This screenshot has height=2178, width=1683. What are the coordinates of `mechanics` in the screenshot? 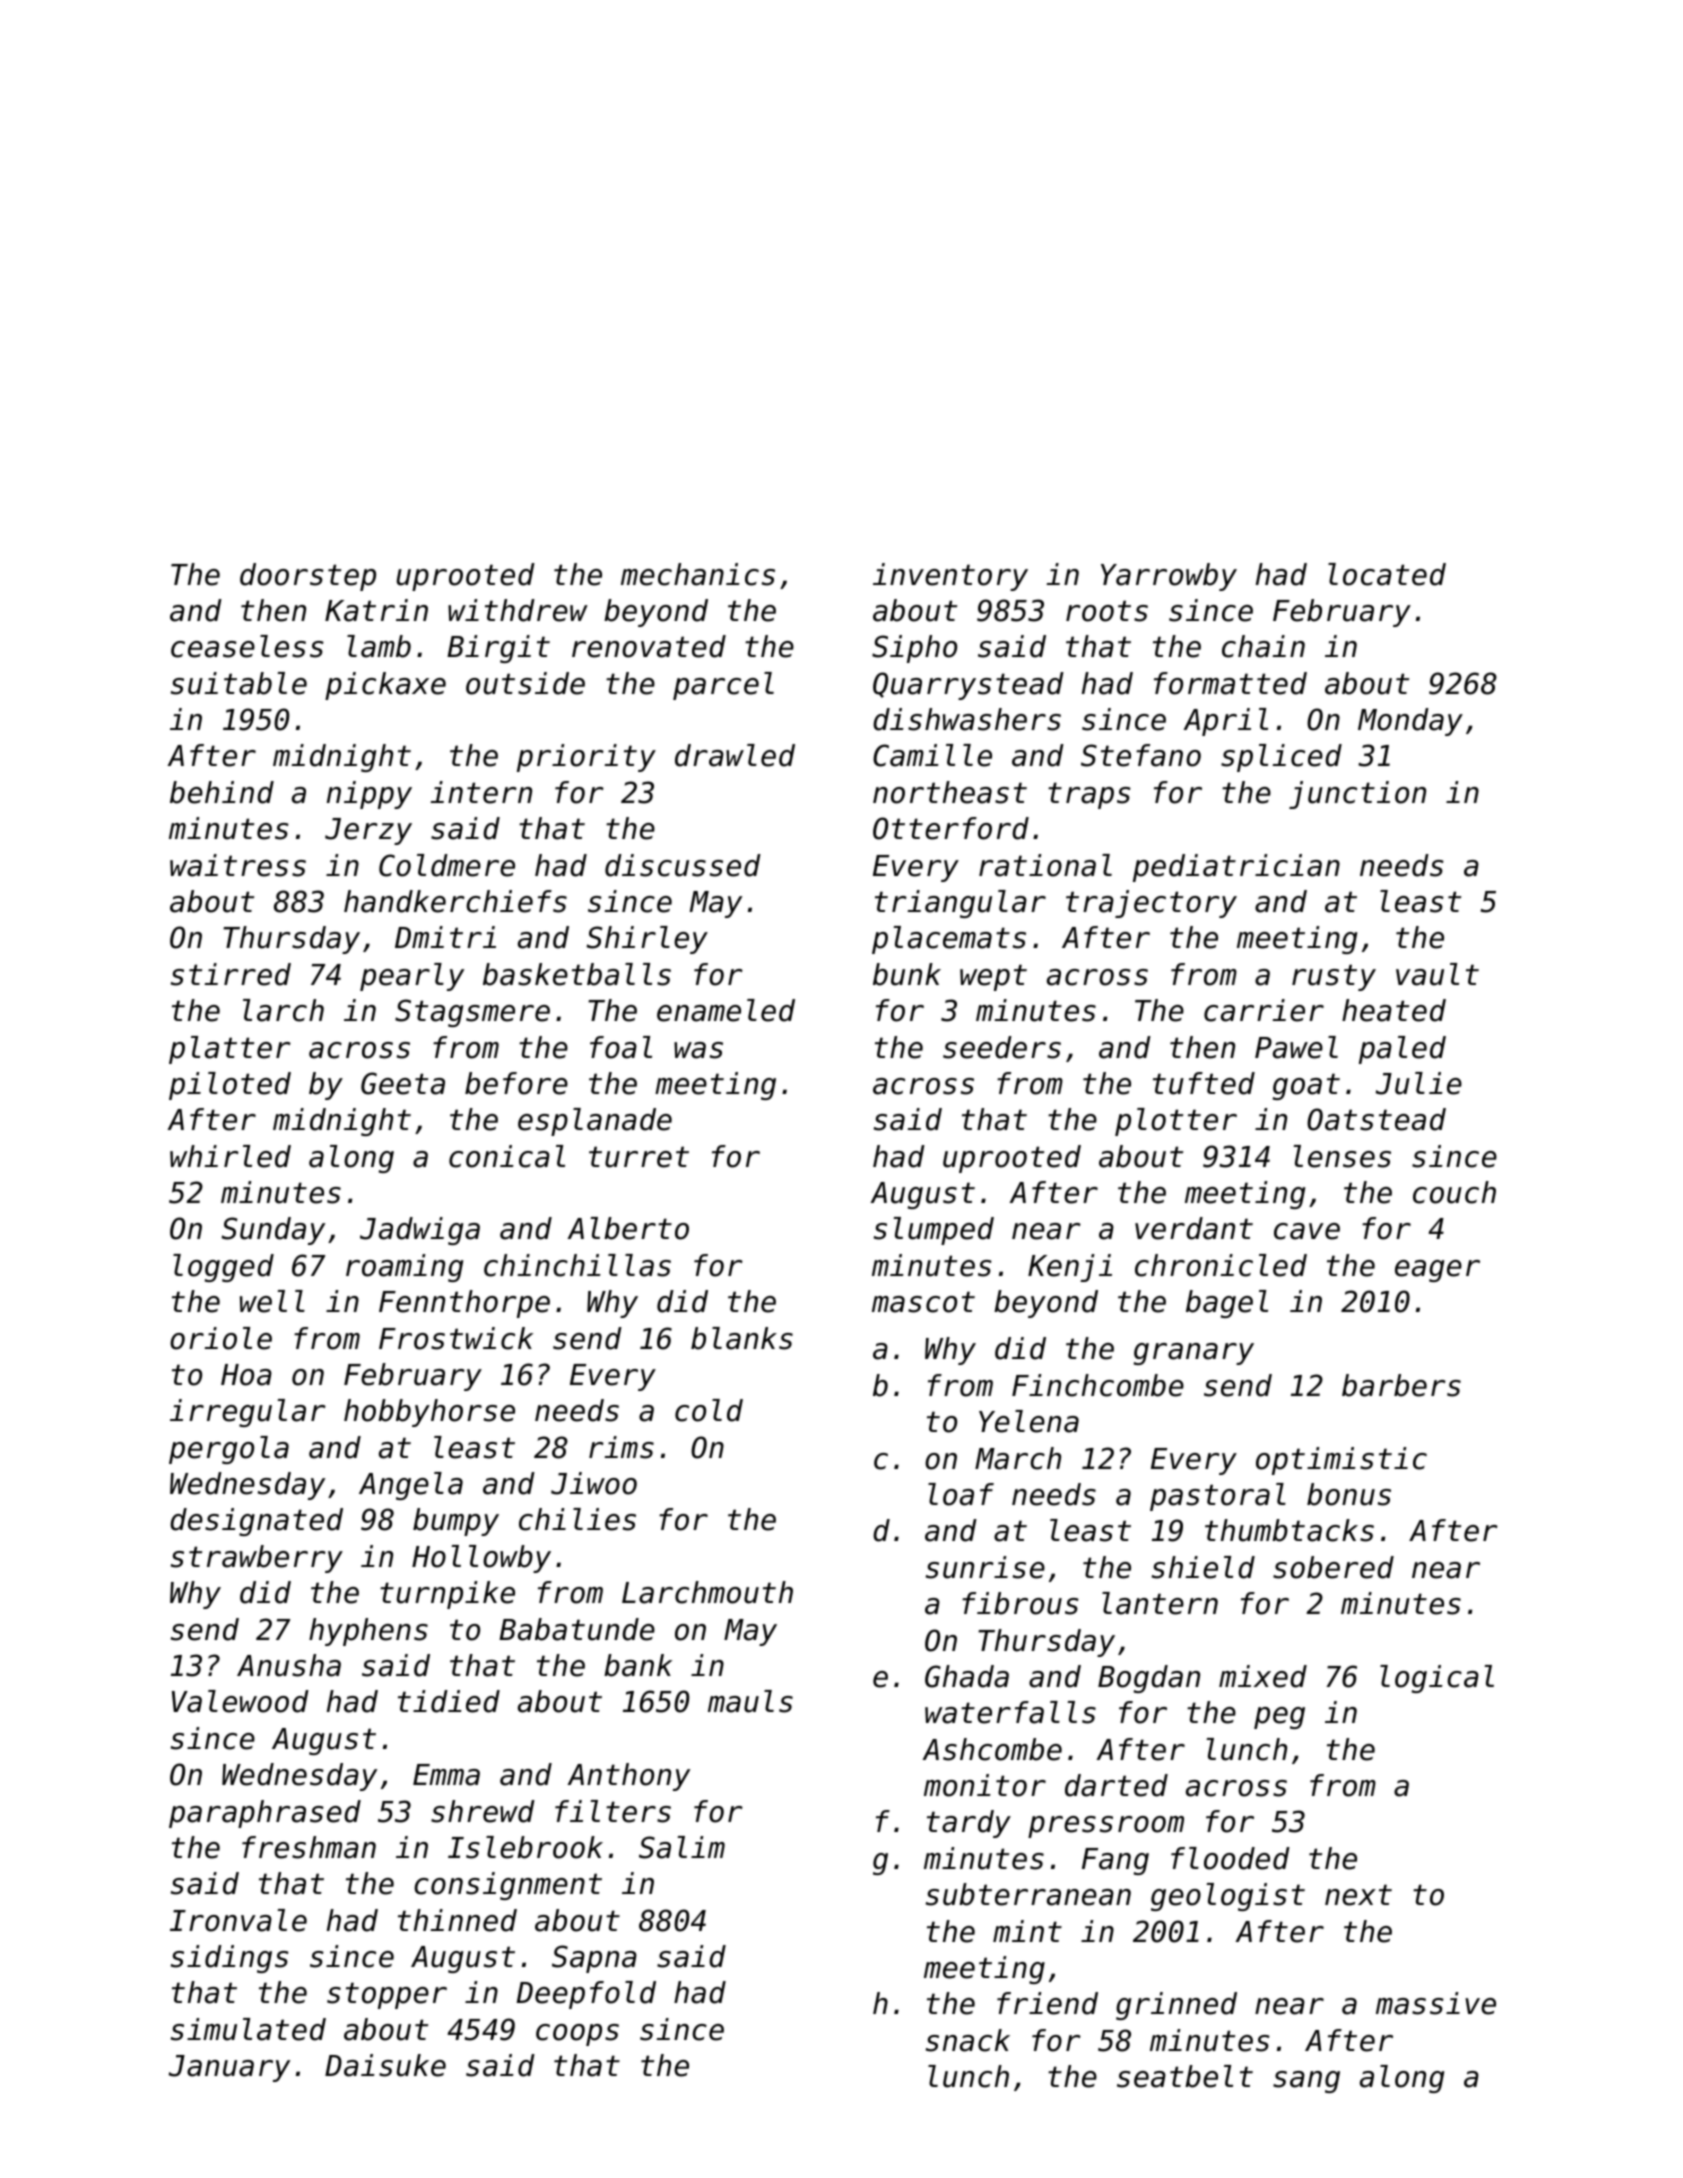 It's located at (698, 574).
